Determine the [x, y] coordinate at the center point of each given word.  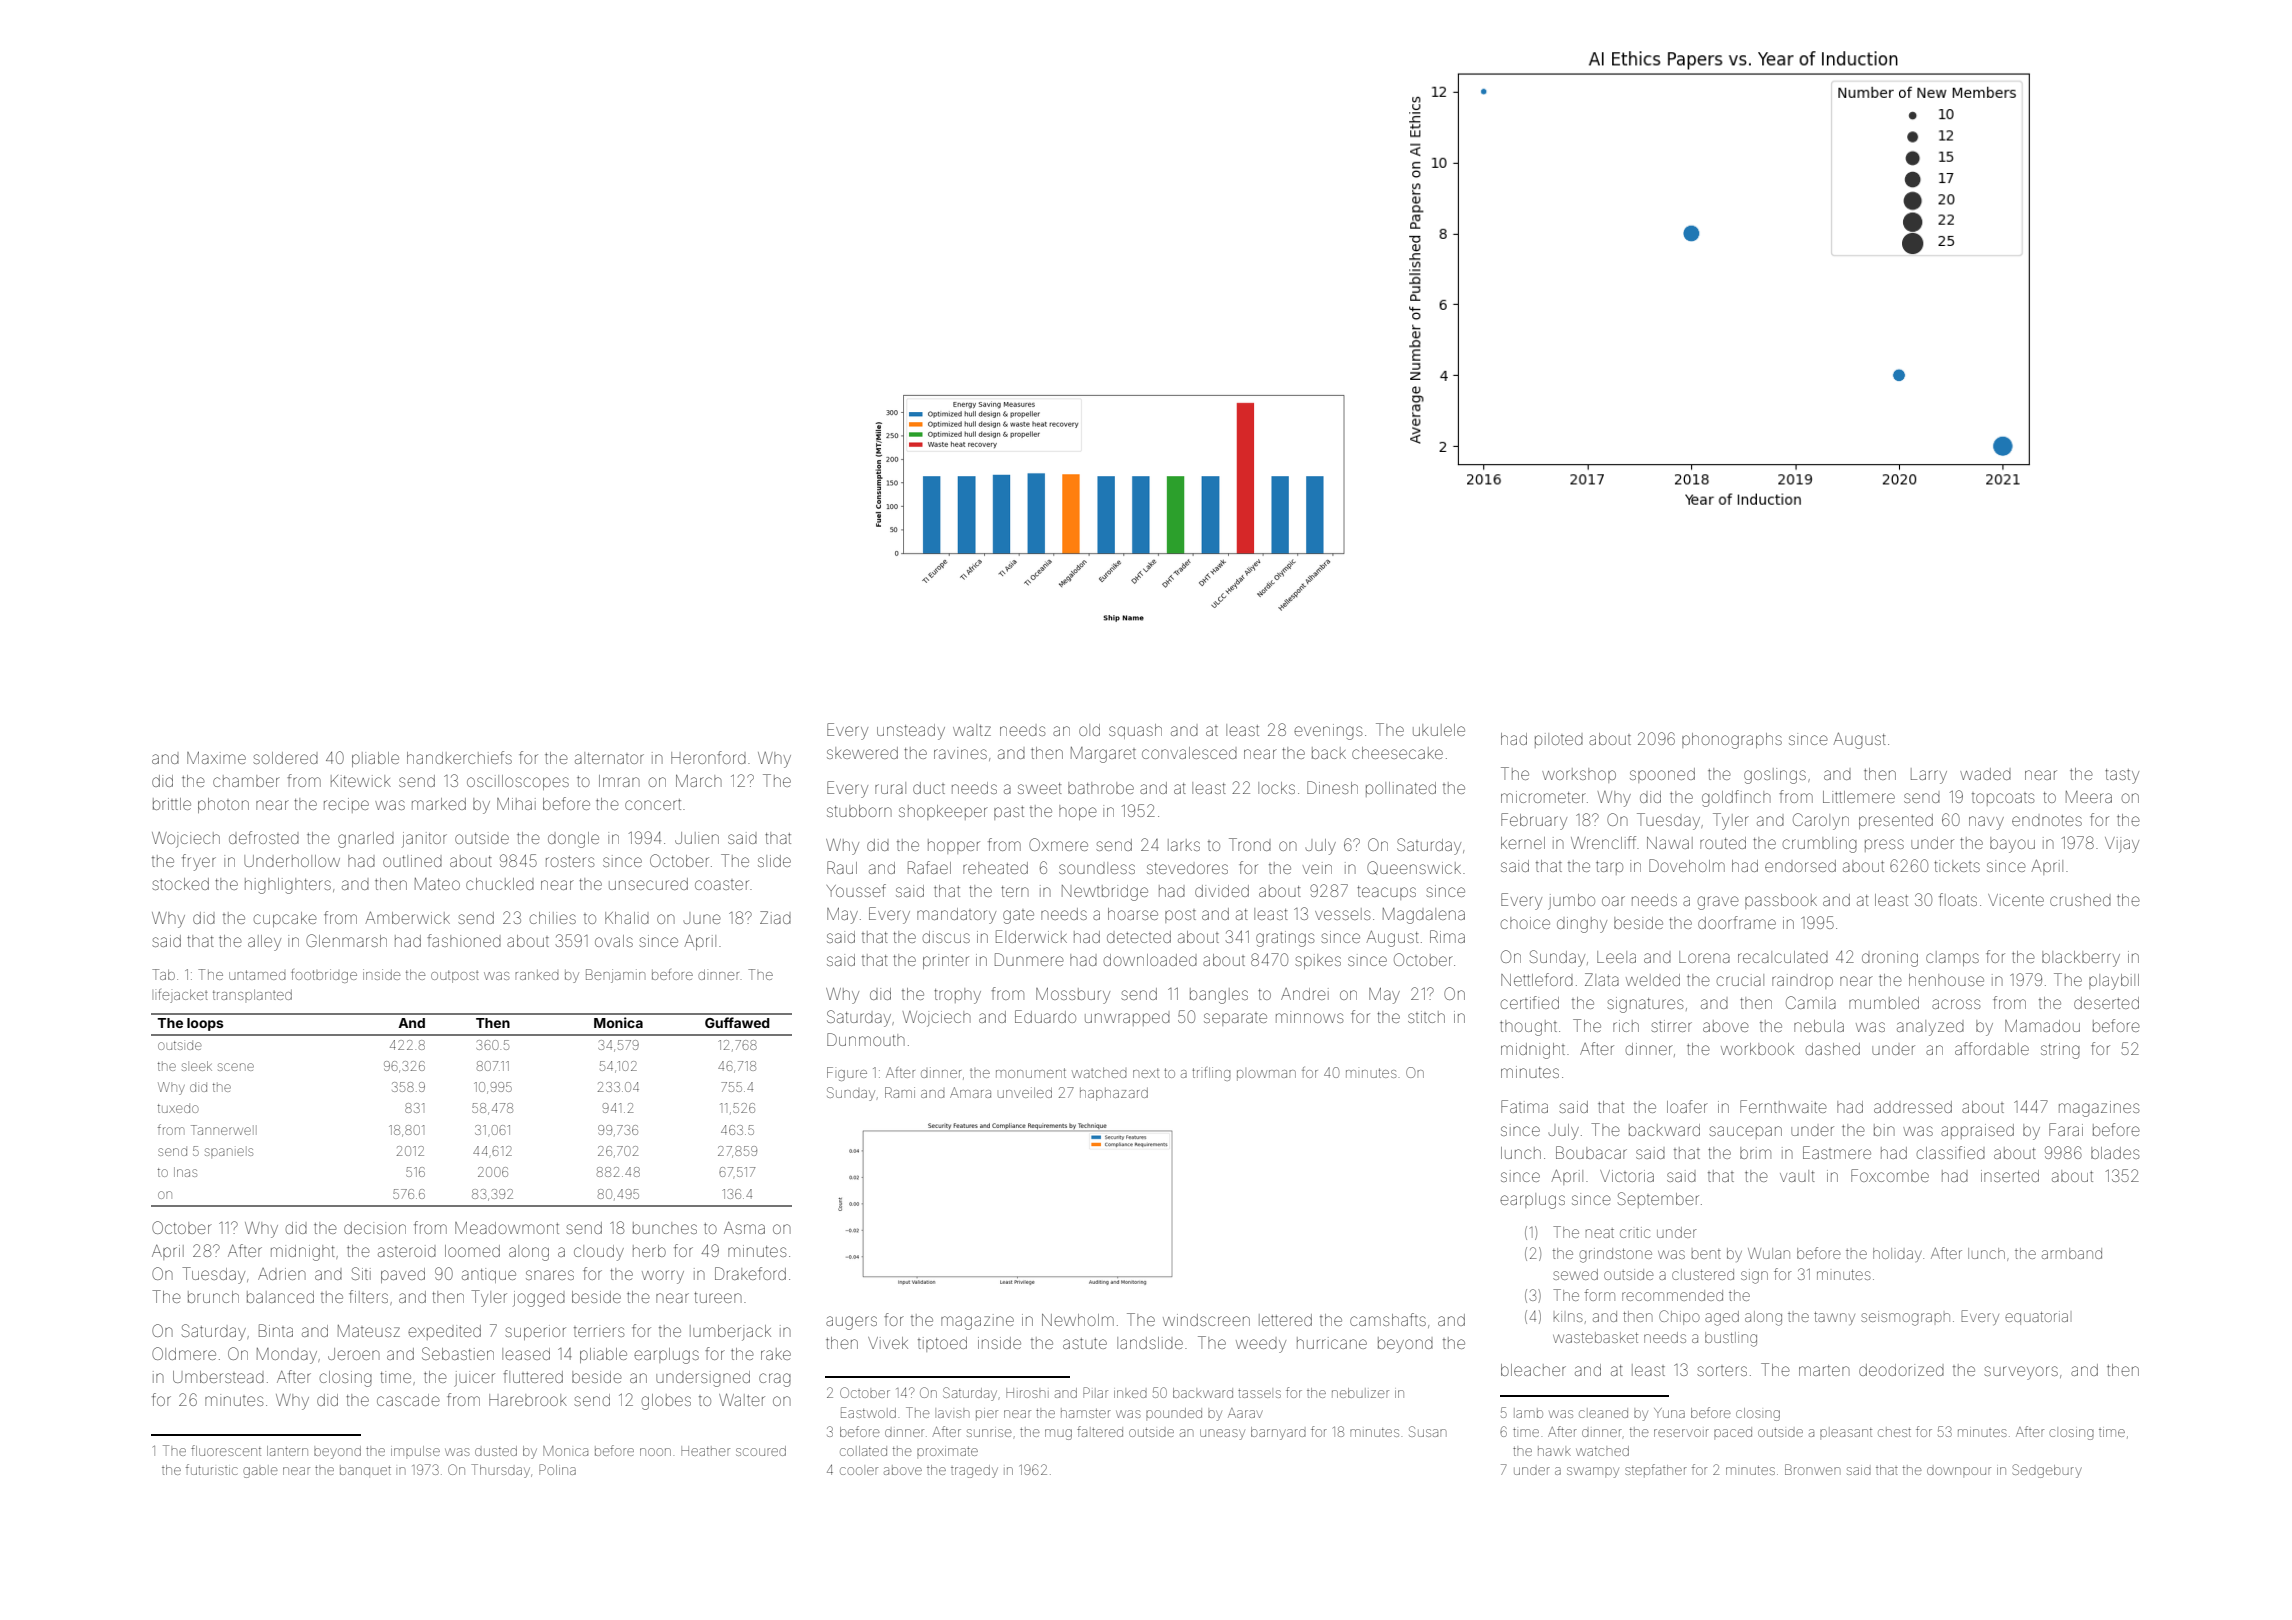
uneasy [1222, 1434]
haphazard [1114, 1094]
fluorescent [226, 1450]
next [1146, 1073]
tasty [2122, 776]
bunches [665, 1228]
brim [1755, 1153]
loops [205, 1024]
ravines [960, 753]
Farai [2066, 1129]
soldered [285, 758]
